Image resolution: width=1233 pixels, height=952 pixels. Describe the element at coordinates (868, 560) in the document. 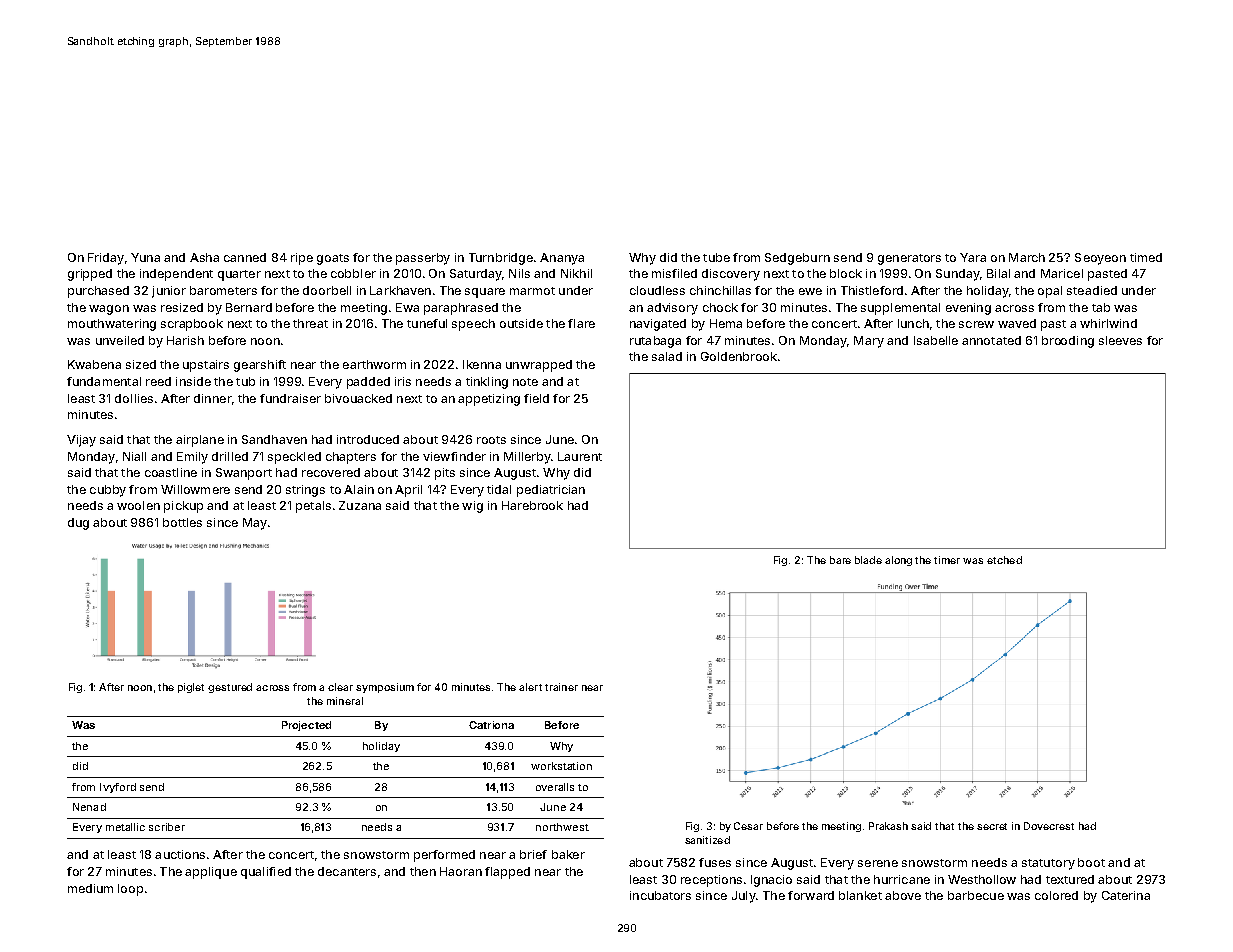

I see `blade` at that location.
